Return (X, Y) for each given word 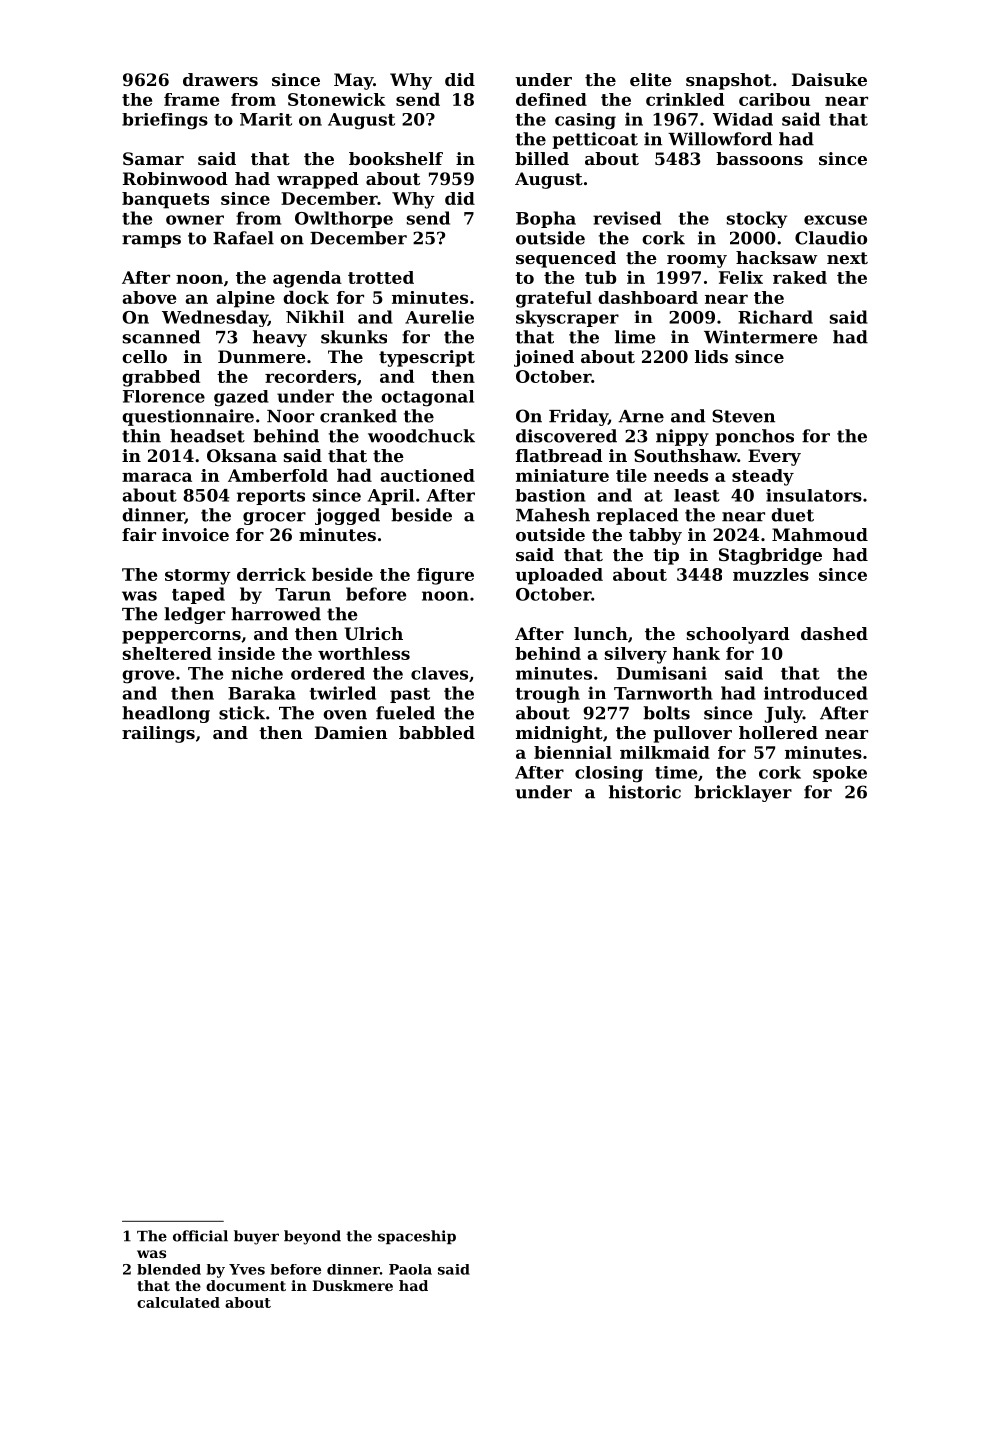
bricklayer (743, 793)
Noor (290, 416)
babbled (437, 732)
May (353, 81)
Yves (247, 1269)
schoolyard (738, 635)
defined (551, 99)
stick (242, 713)
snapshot (729, 81)
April (391, 497)
